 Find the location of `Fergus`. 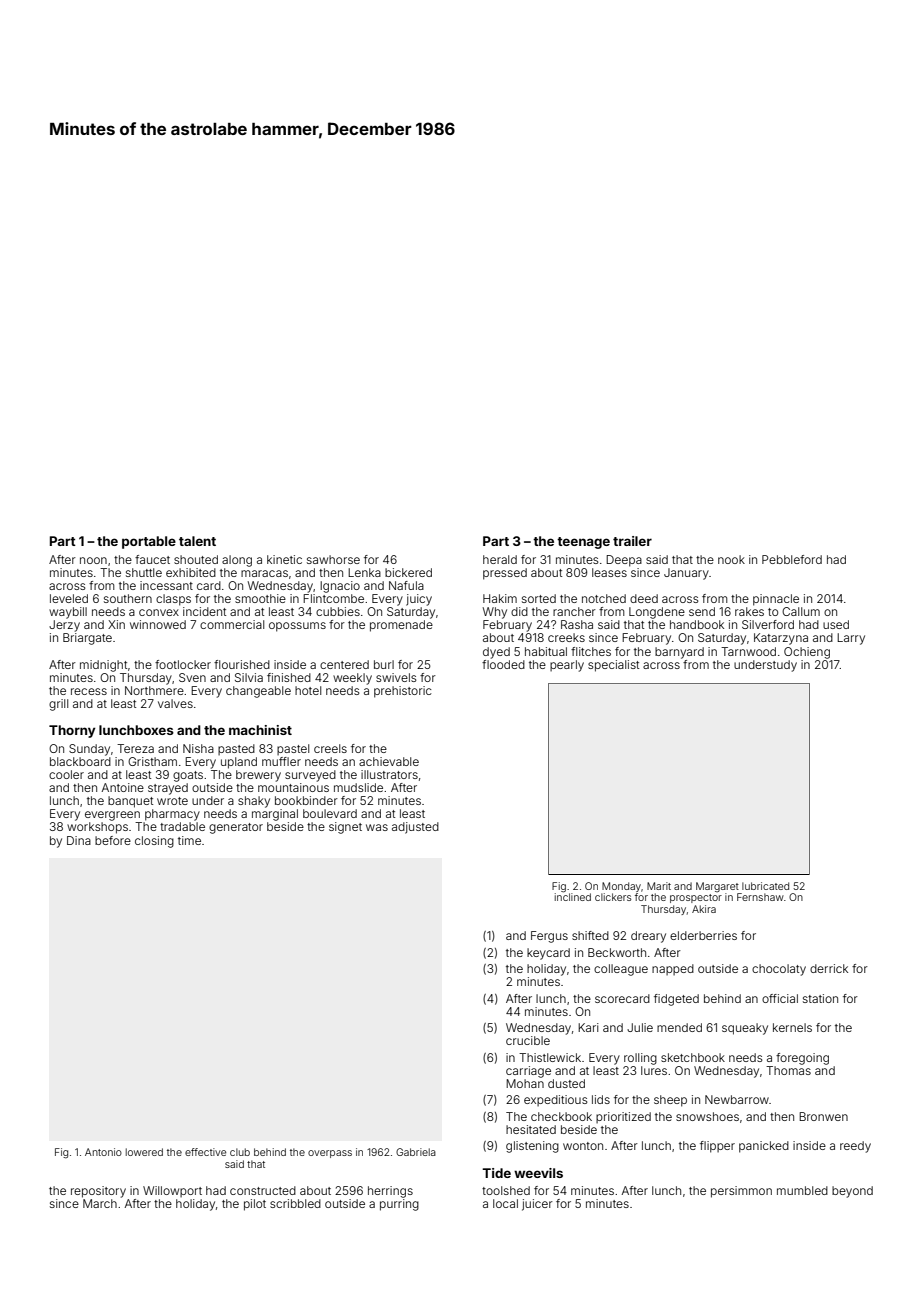

Fergus is located at coordinates (549, 937).
